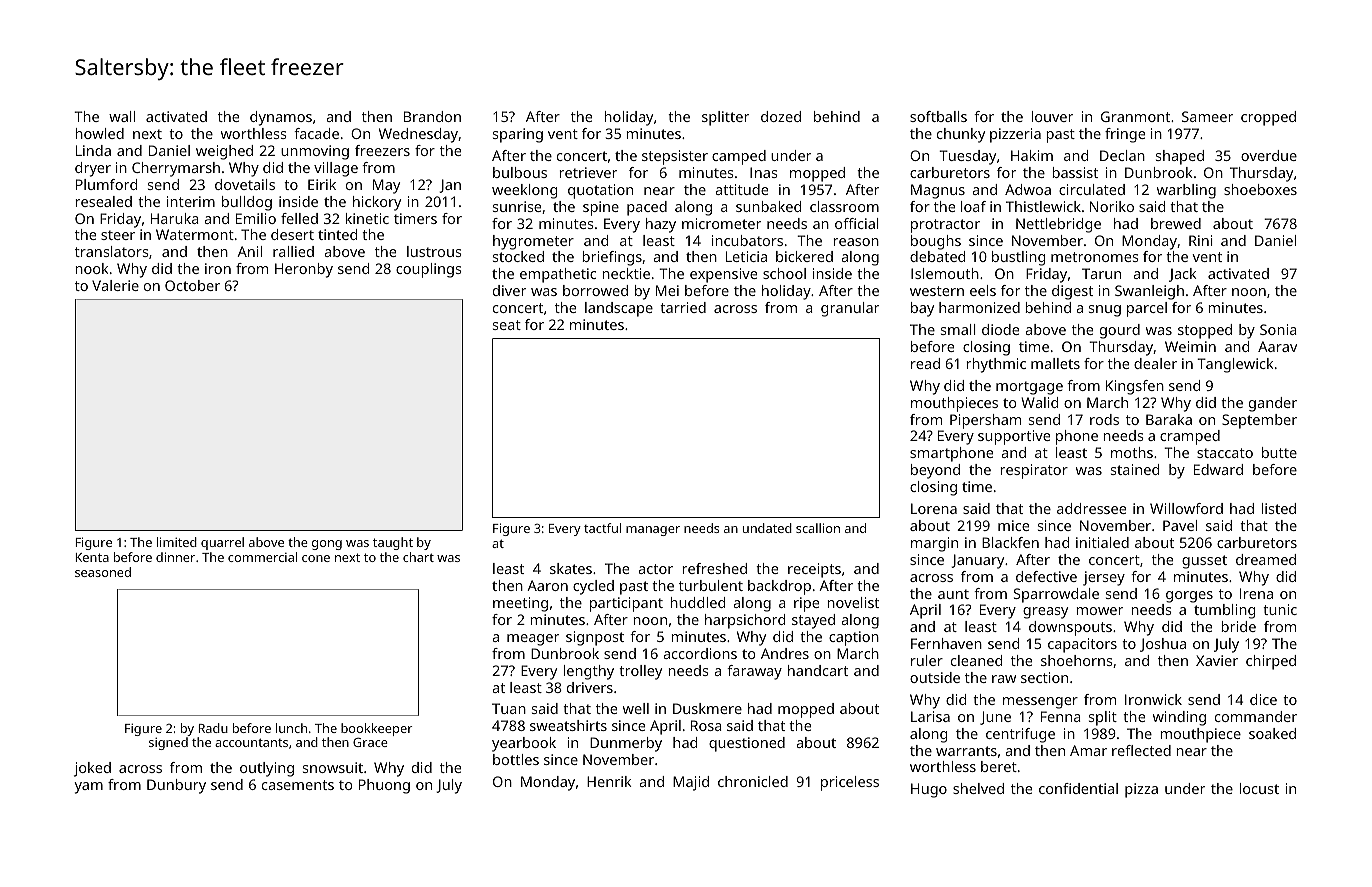 This screenshot has height=887, width=1372. I want to click on lengthy, so click(588, 672).
